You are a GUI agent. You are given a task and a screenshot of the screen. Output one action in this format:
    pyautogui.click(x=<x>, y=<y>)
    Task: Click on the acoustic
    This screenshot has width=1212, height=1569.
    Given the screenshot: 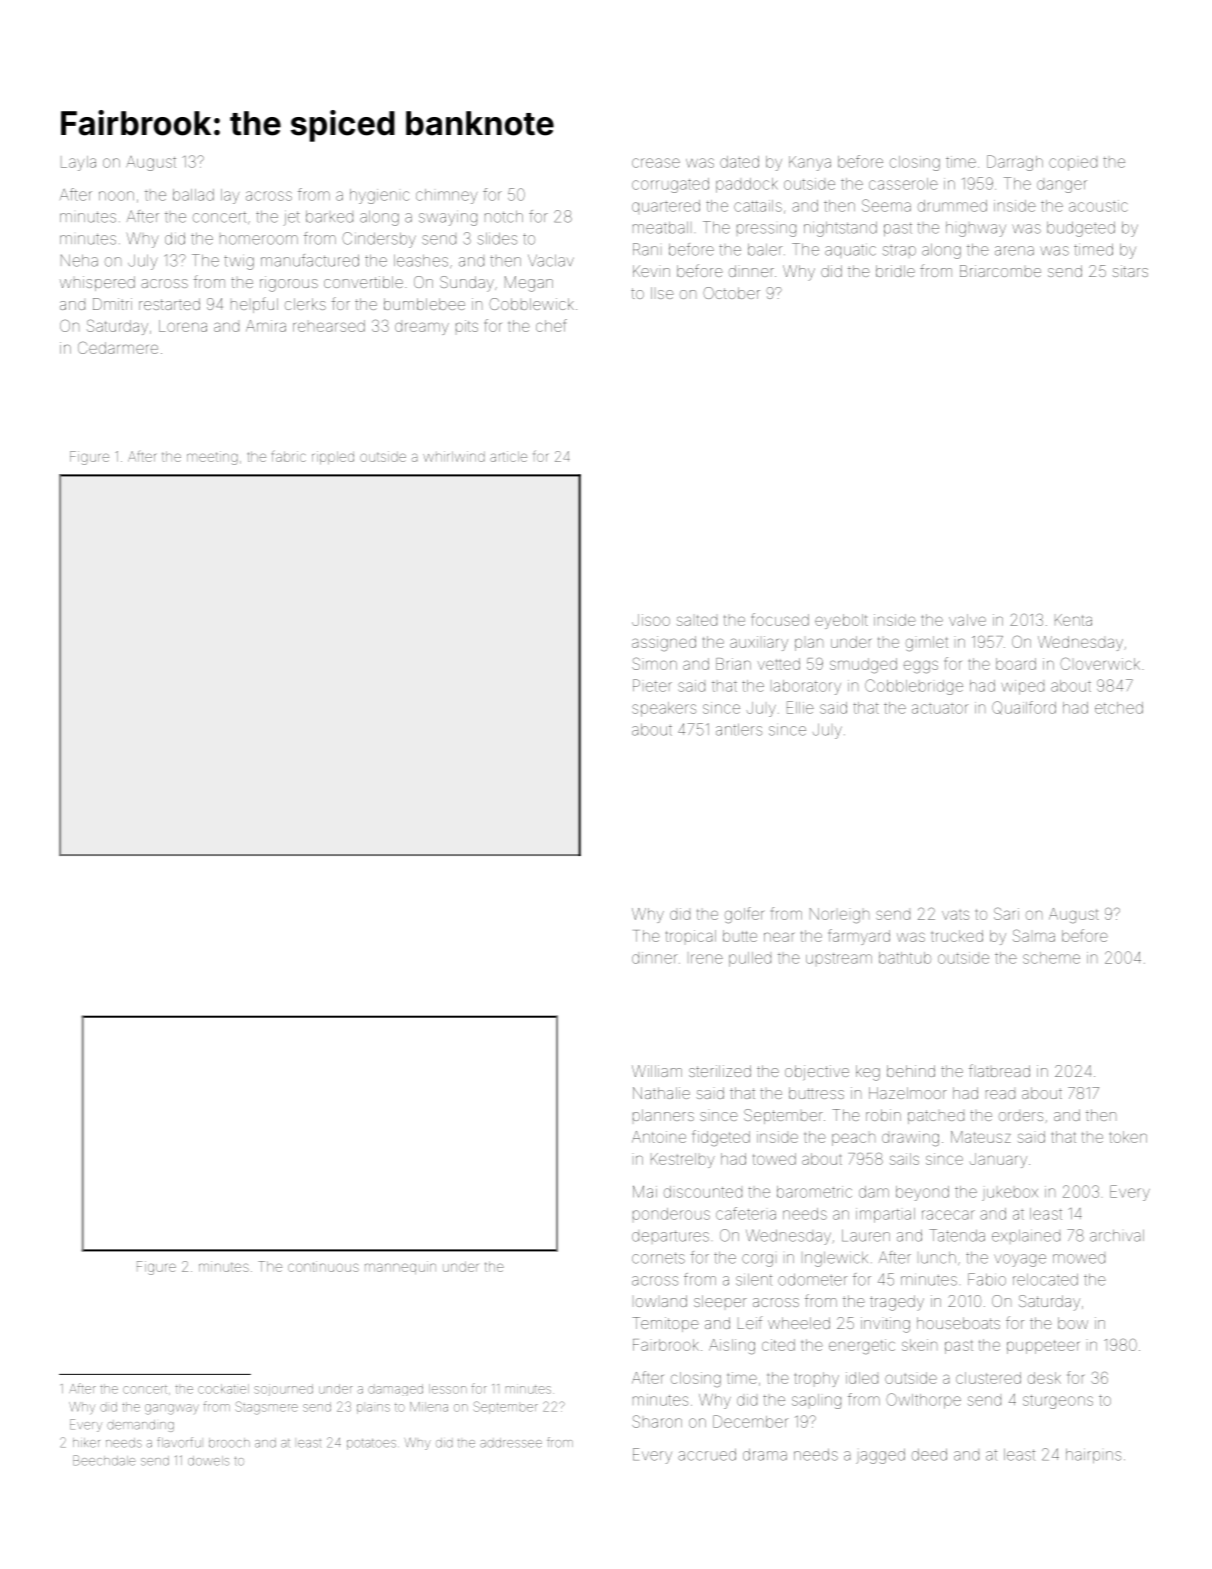 What is the action you would take?
    pyautogui.click(x=1098, y=206)
